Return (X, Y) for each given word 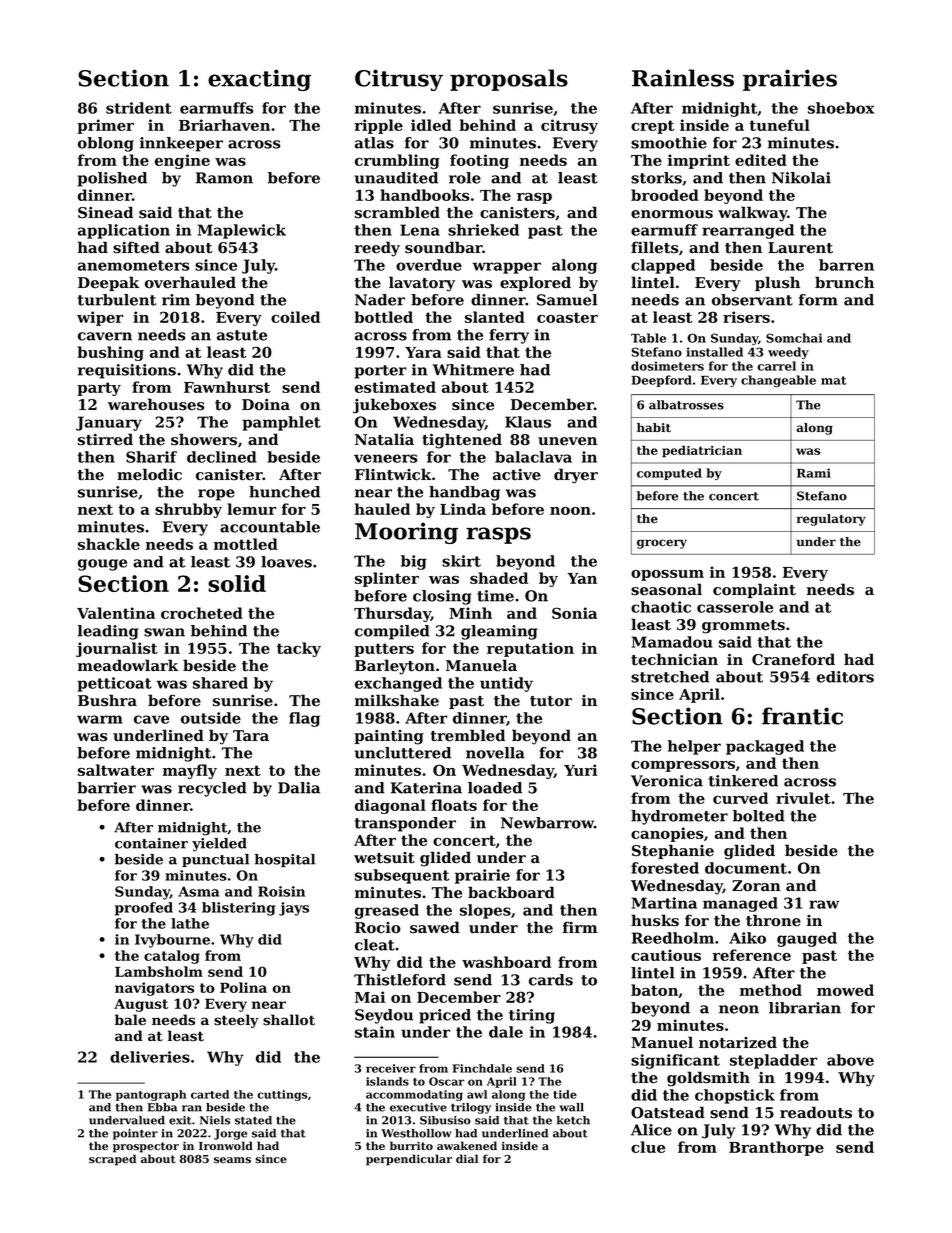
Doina (266, 405)
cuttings (282, 1095)
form (818, 300)
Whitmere (473, 370)
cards (551, 980)
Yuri (580, 770)
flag (304, 719)
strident (139, 108)
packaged (765, 747)
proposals (509, 80)
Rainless (683, 78)
